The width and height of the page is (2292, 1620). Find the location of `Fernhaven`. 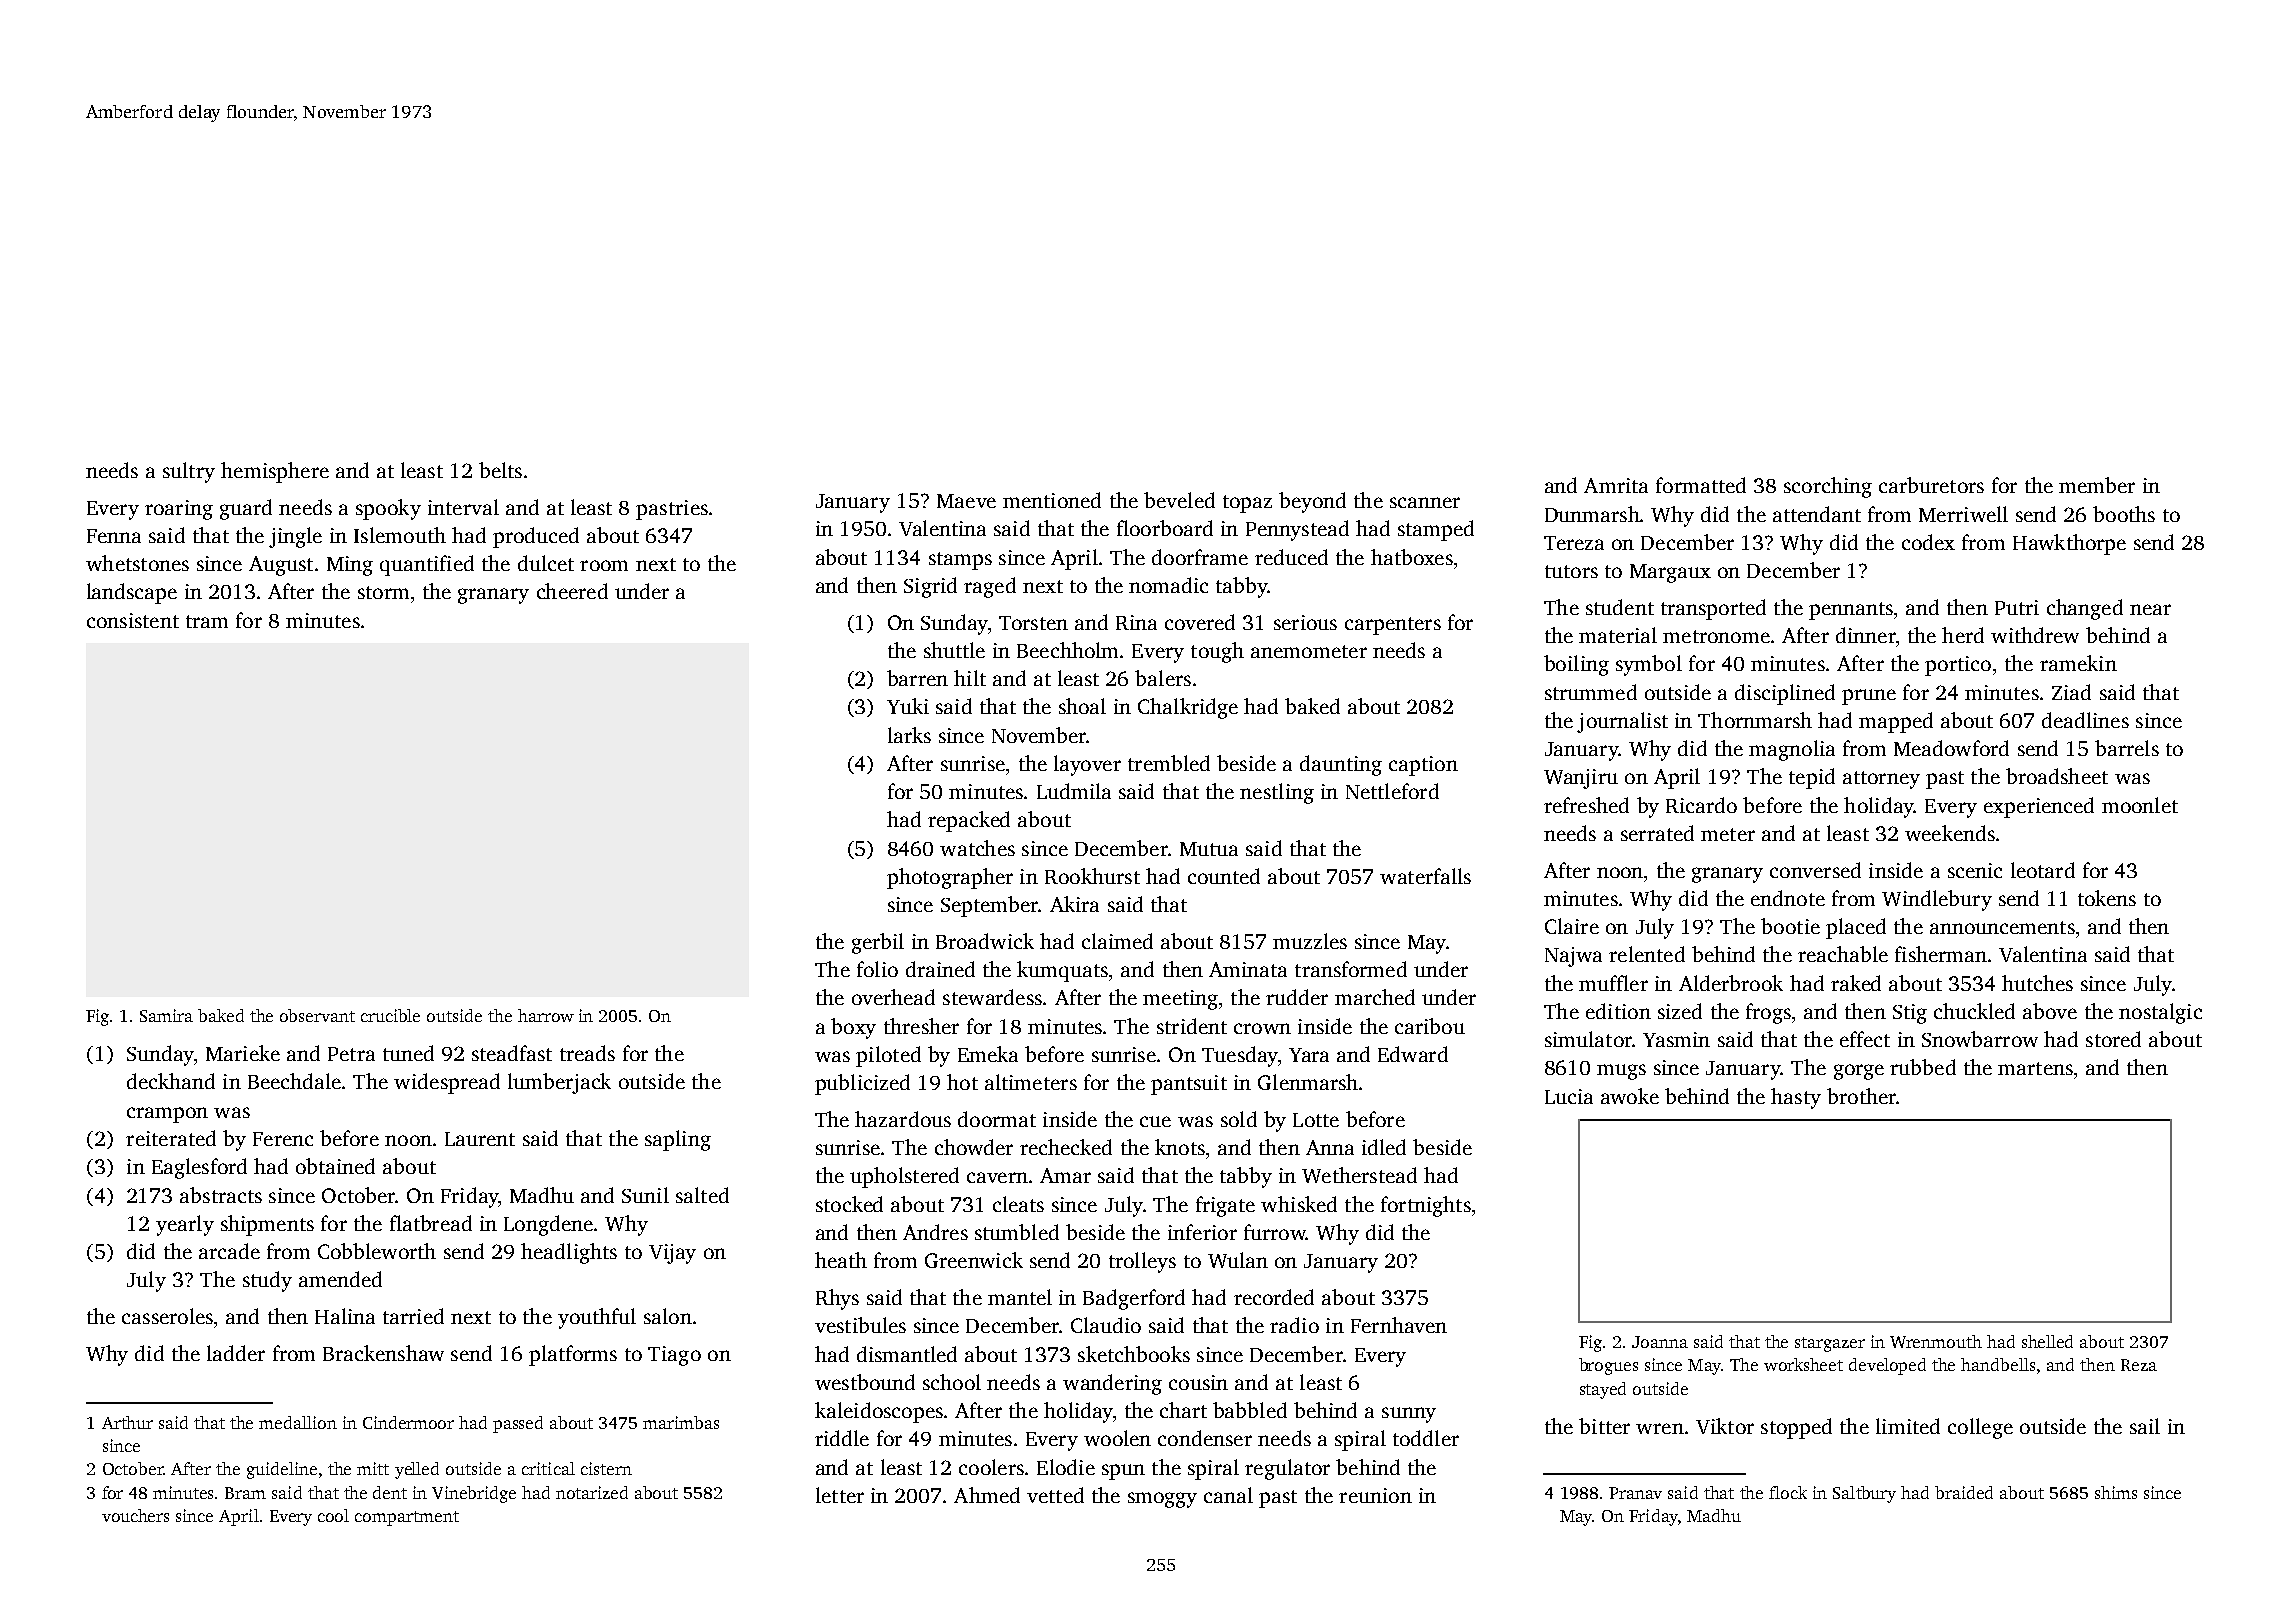

Fernhaven is located at coordinates (1399, 1325).
